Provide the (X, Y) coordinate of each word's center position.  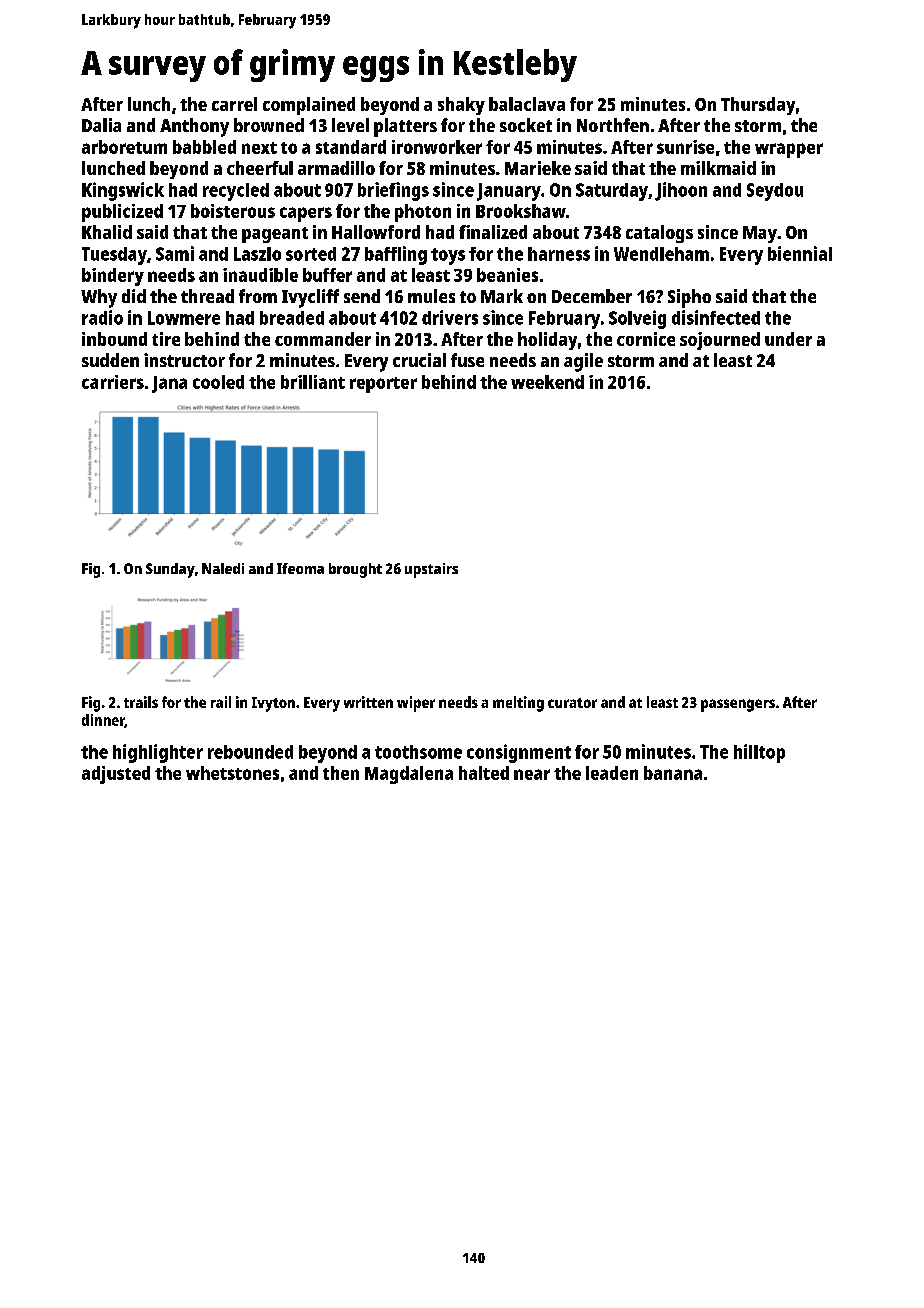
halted (484, 773)
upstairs (431, 570)
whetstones (232, 773)
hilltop (759, 753)
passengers (738, 705)
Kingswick (123, 191)
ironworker (437, 147)
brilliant (313, 382)
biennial (800, 253)
